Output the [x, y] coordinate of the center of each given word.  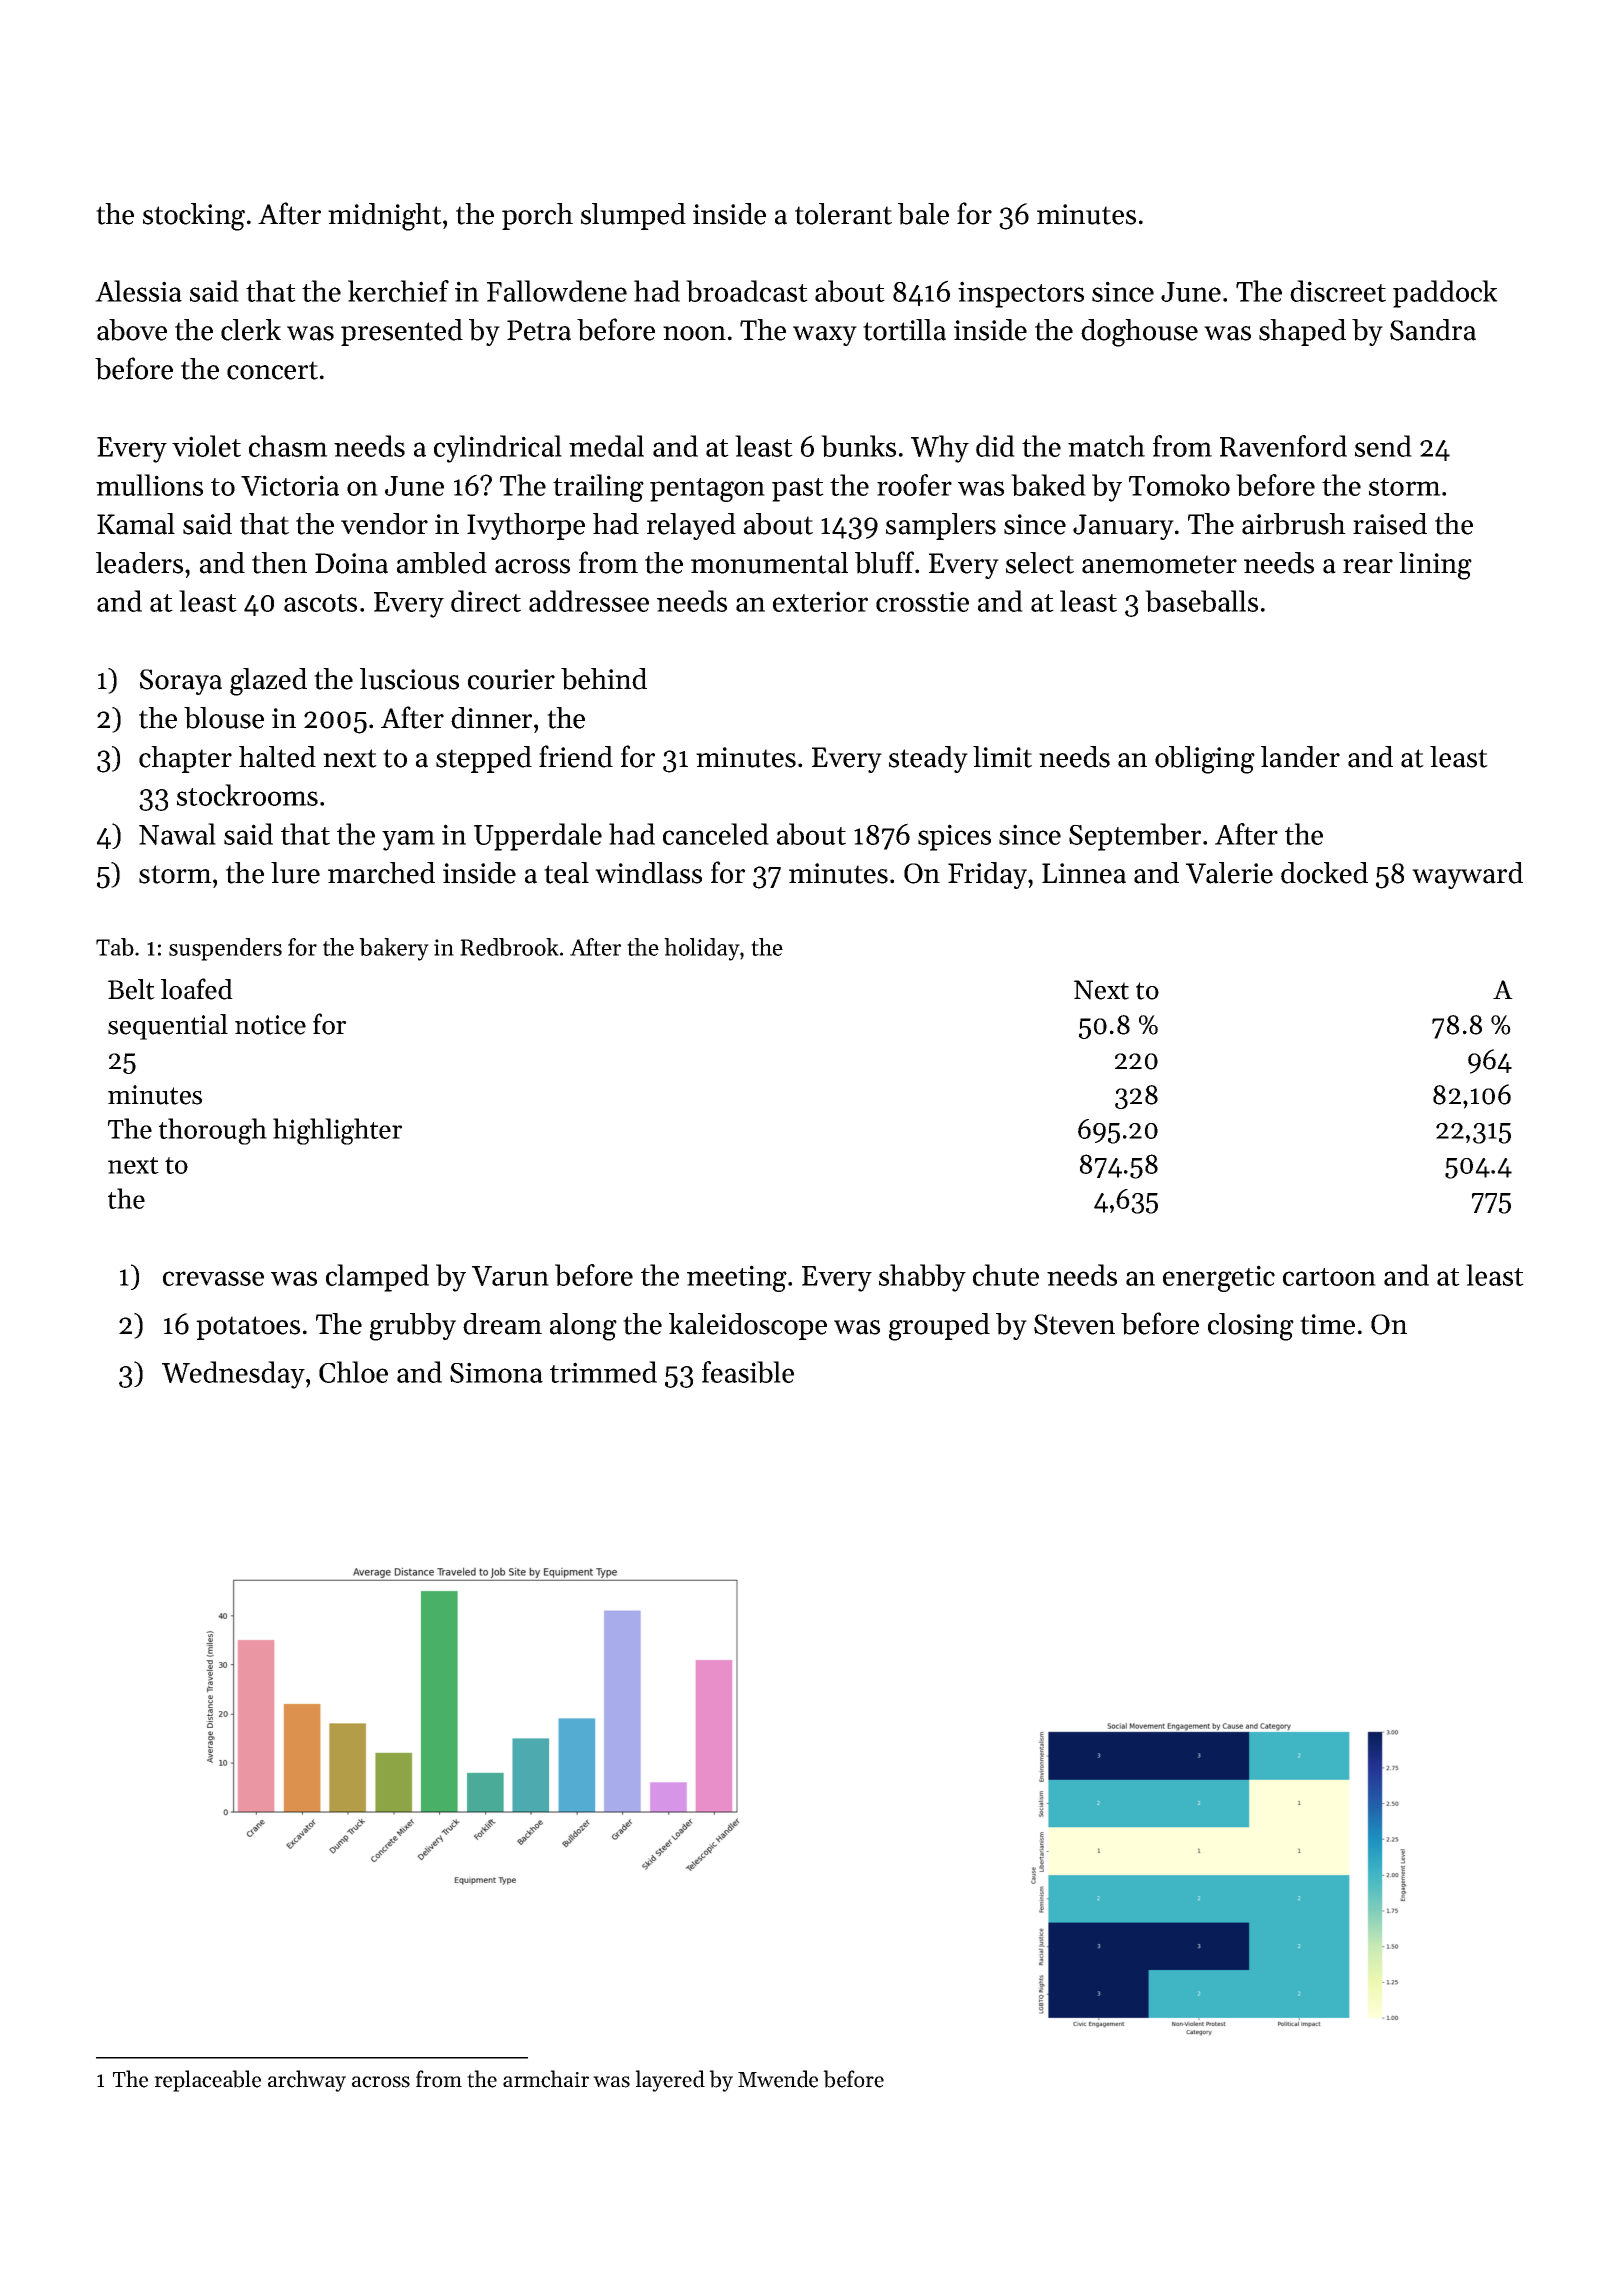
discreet [1338, 291]
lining [1435, 566]
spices [954, 837]
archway [307, 2081]
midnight [385, 217]
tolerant [843, 214]
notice [270, 1025]
